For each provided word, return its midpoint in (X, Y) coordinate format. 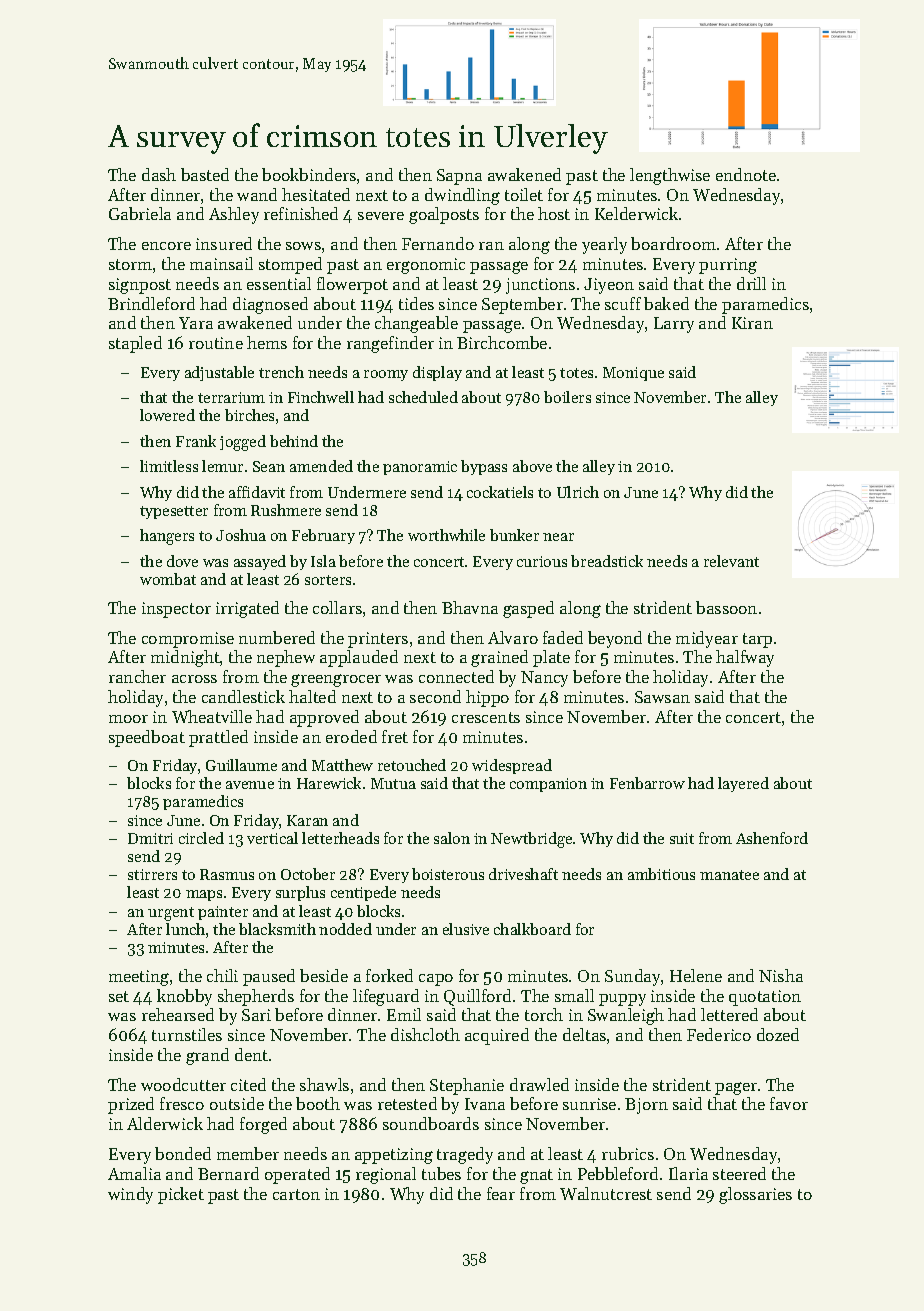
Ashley (234, 215)
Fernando (438, 243)
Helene (696, 975)
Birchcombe (502, 342)
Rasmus (227, 874)
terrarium (231, 397)
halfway (745, 658)
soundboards (431, 1123)
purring (728, 266)
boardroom (673, 243)
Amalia (134, 1173)
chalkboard (532, 929)
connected (456, 676)
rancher (137, 676)
